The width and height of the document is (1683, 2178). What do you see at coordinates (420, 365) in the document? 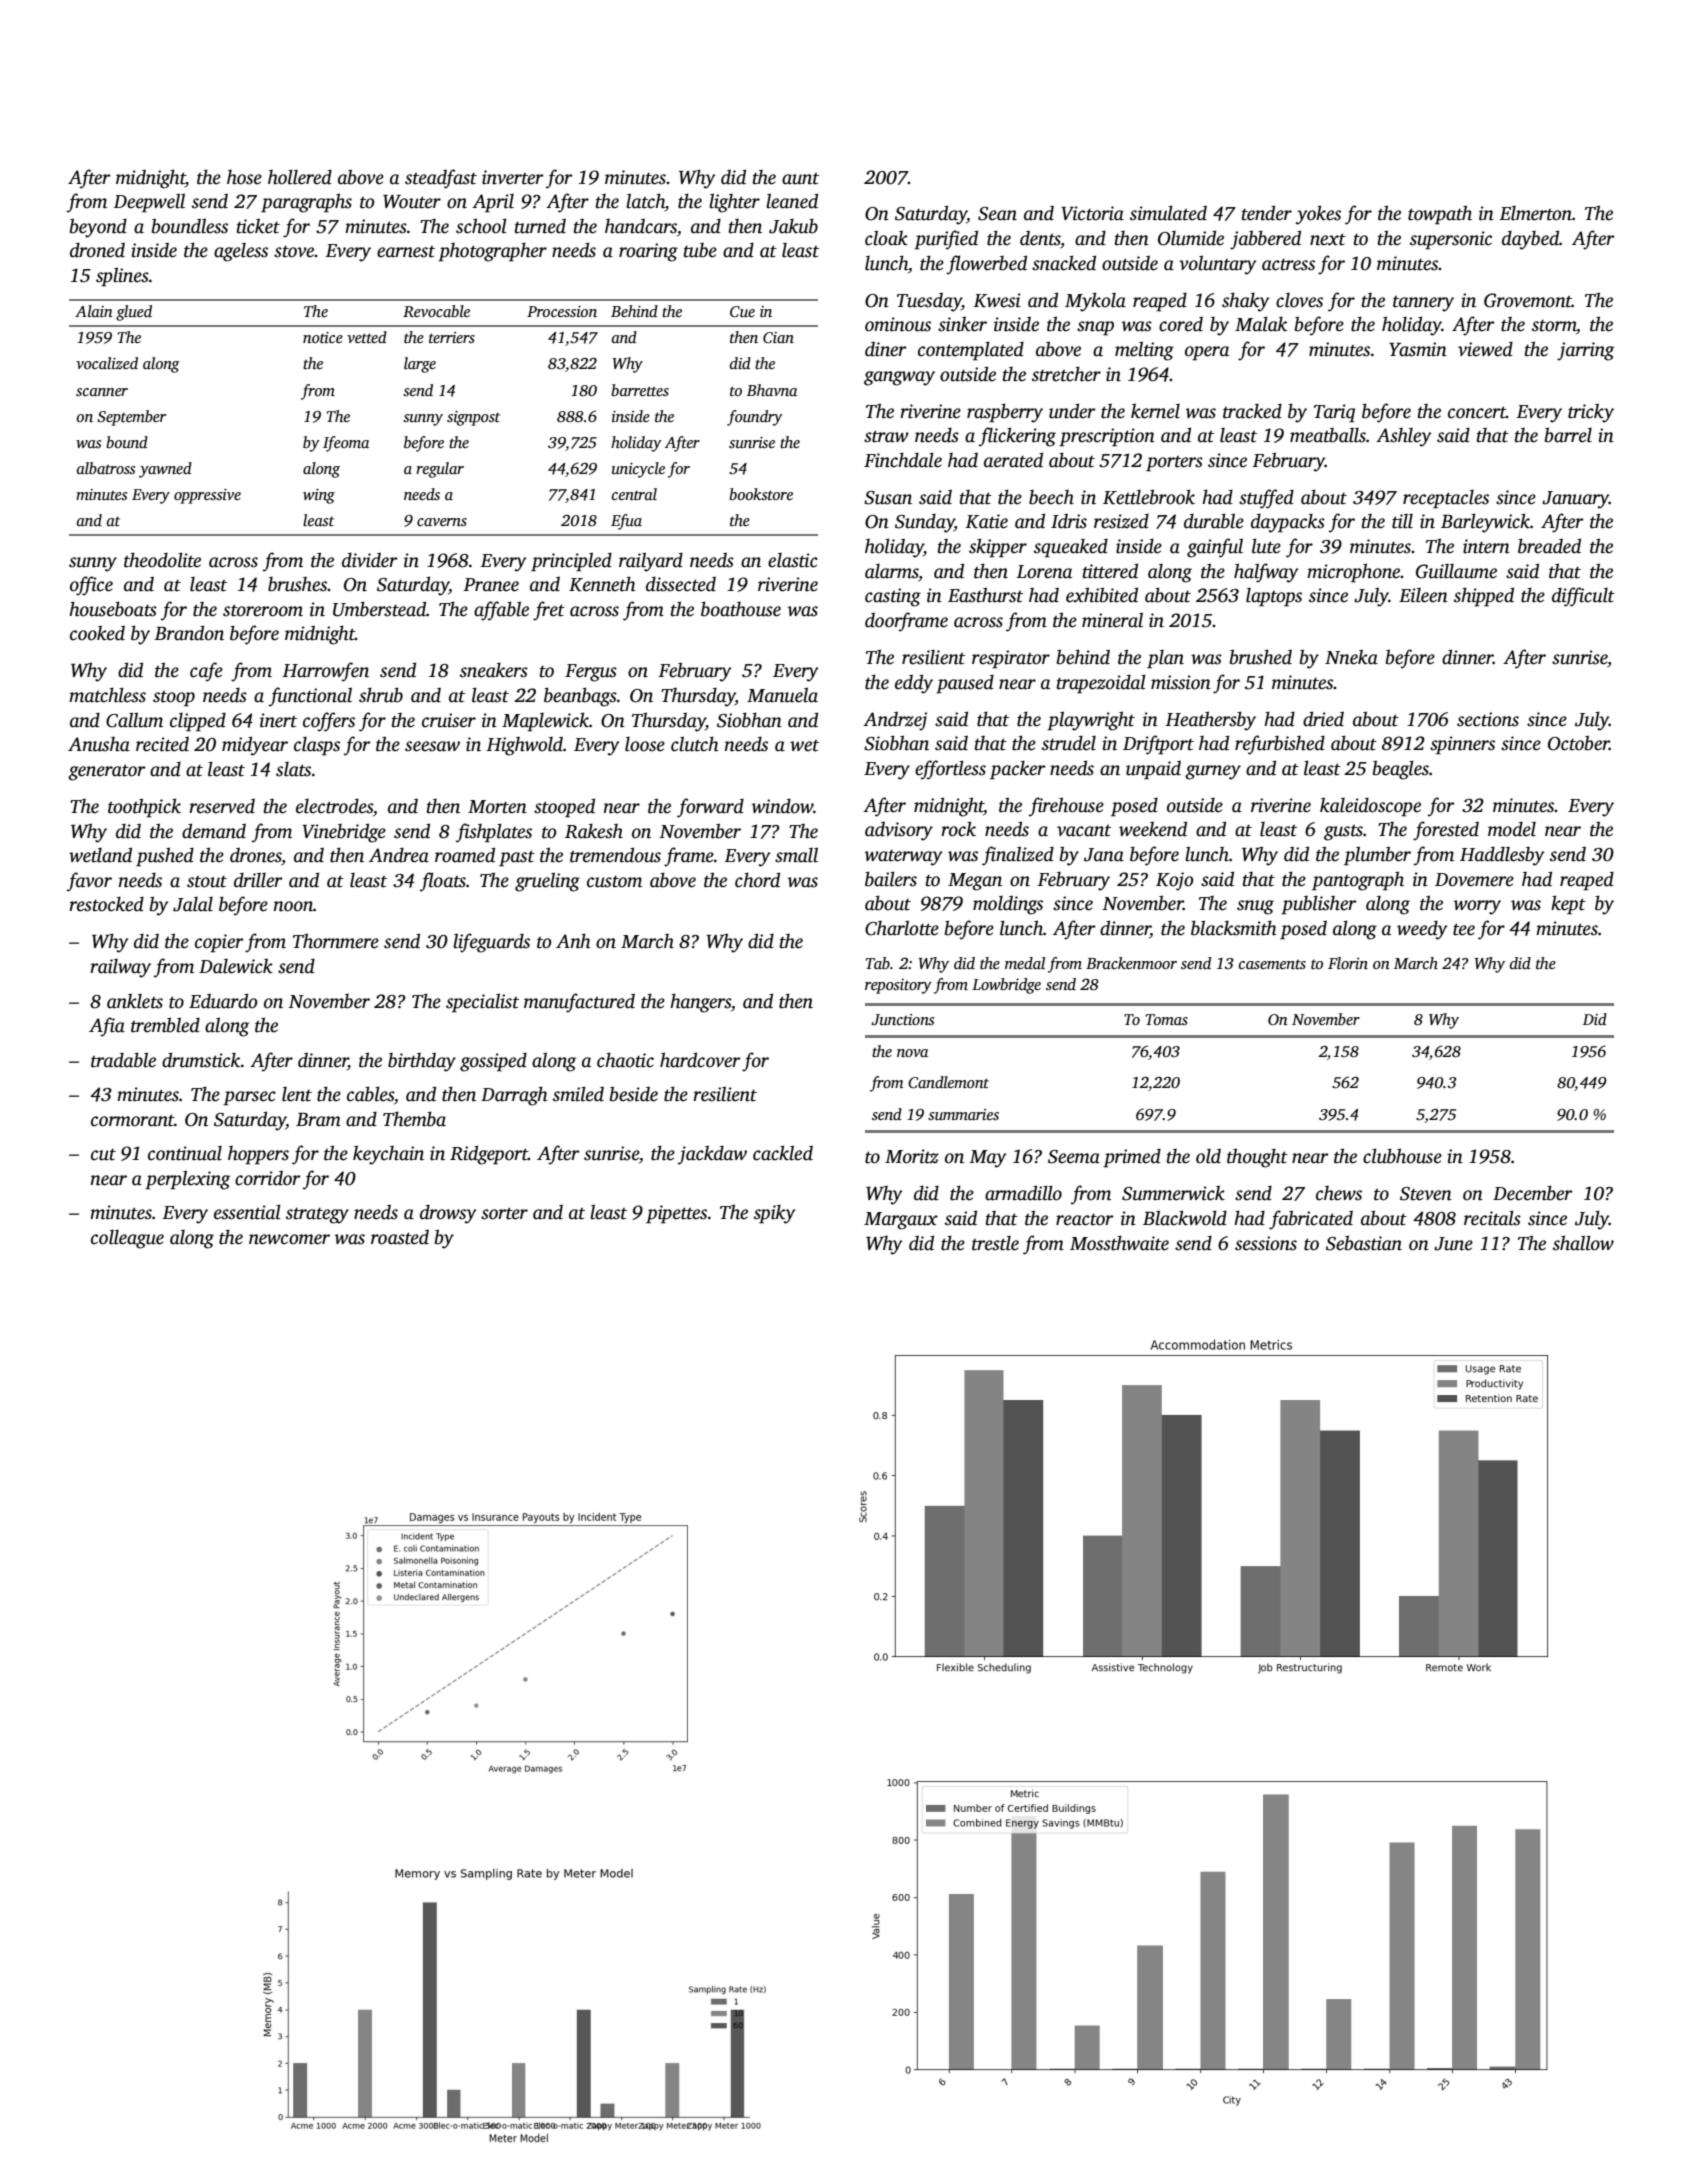
I see `large` at bounding box center [420, 365].
